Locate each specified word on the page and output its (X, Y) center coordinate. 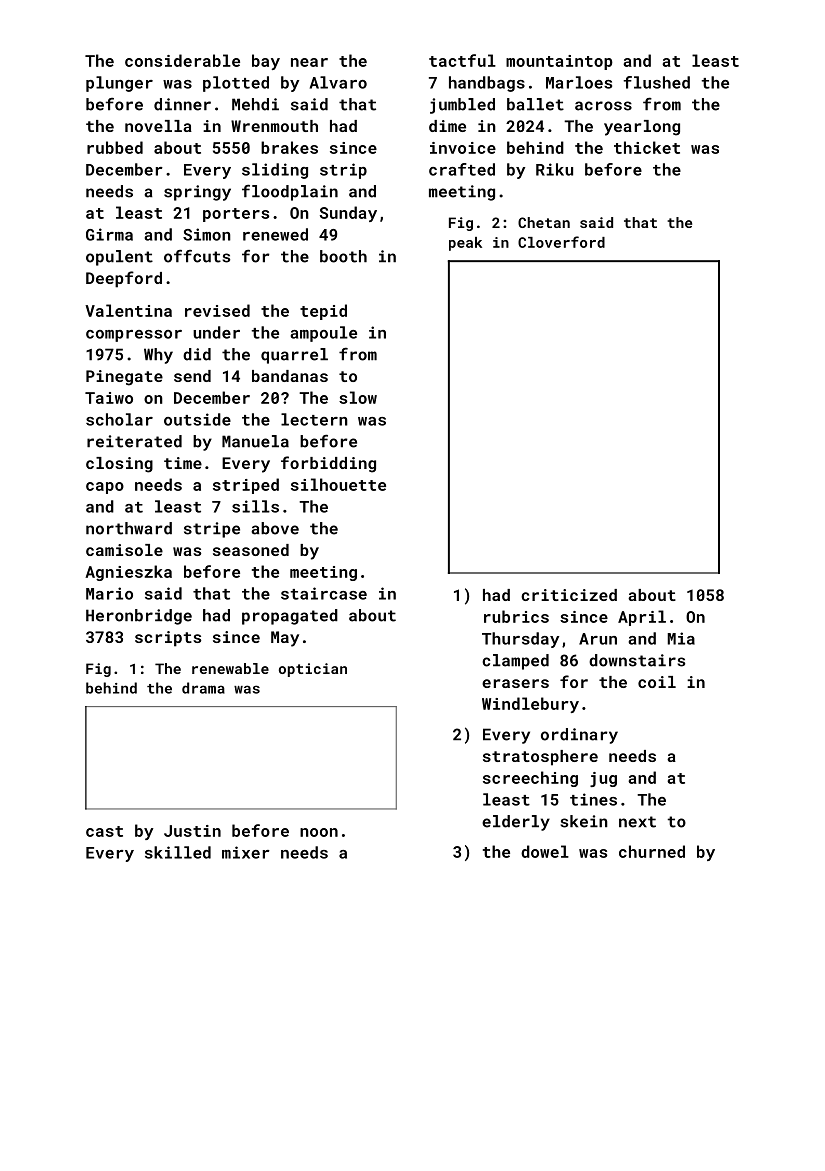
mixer (246, 852)
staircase (324, 593)
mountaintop (559, 62)
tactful (462, 60)
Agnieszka (128, 573)
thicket (647, 147)
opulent (119, 258)
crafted (462, 169)
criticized (569, 595)
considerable (182, 60)
